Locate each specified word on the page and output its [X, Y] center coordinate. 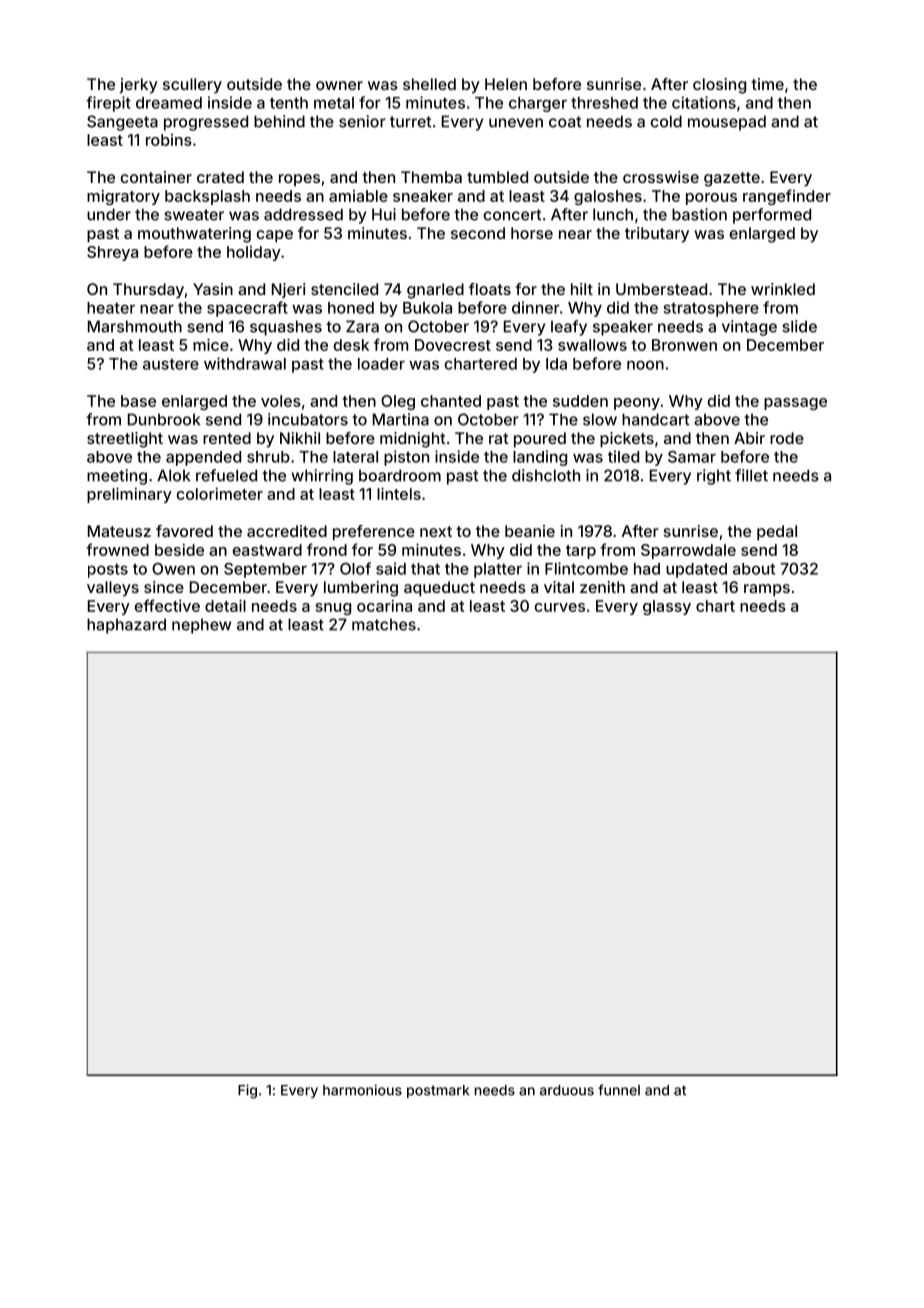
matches [384, 624]
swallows [592, 345]
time [768, 84]
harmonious [362, 1090]
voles [281, 401]
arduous [567, 1090]
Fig [247, 1091]
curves [560, 607]
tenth [289, 103]
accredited [287, 531]
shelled [429, 84]
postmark [438, 1091]
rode [787, 438]
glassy [667, 607]
